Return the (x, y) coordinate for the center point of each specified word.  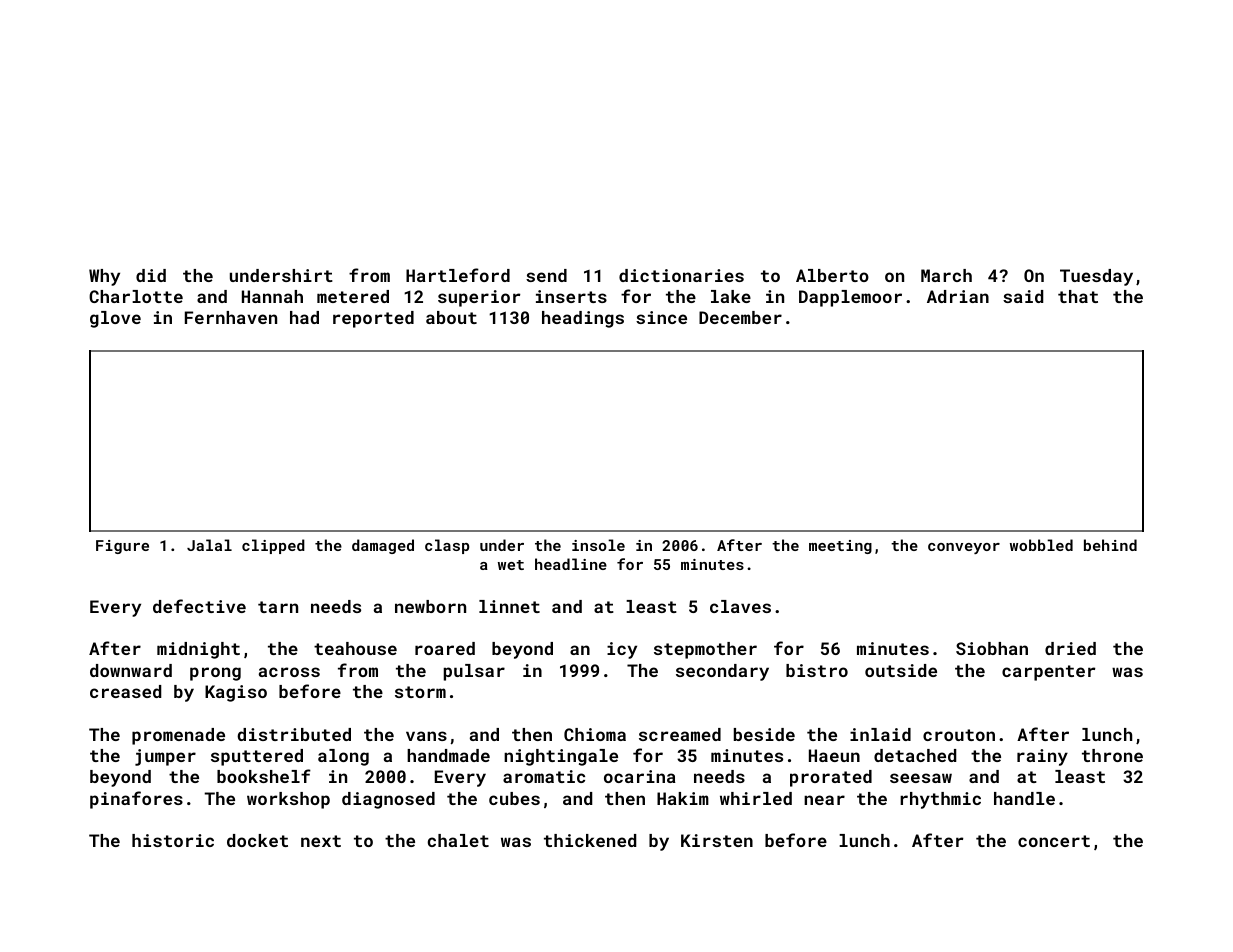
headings (583, 319)
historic (173, 840)
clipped (273, 546)
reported (373, 319)
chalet (458, 840)
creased (125, 691)
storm (420, 692)
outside (901, 670)
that (1078, 296)
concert (1054, 841)
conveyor (964, 548)
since (661, 317)
